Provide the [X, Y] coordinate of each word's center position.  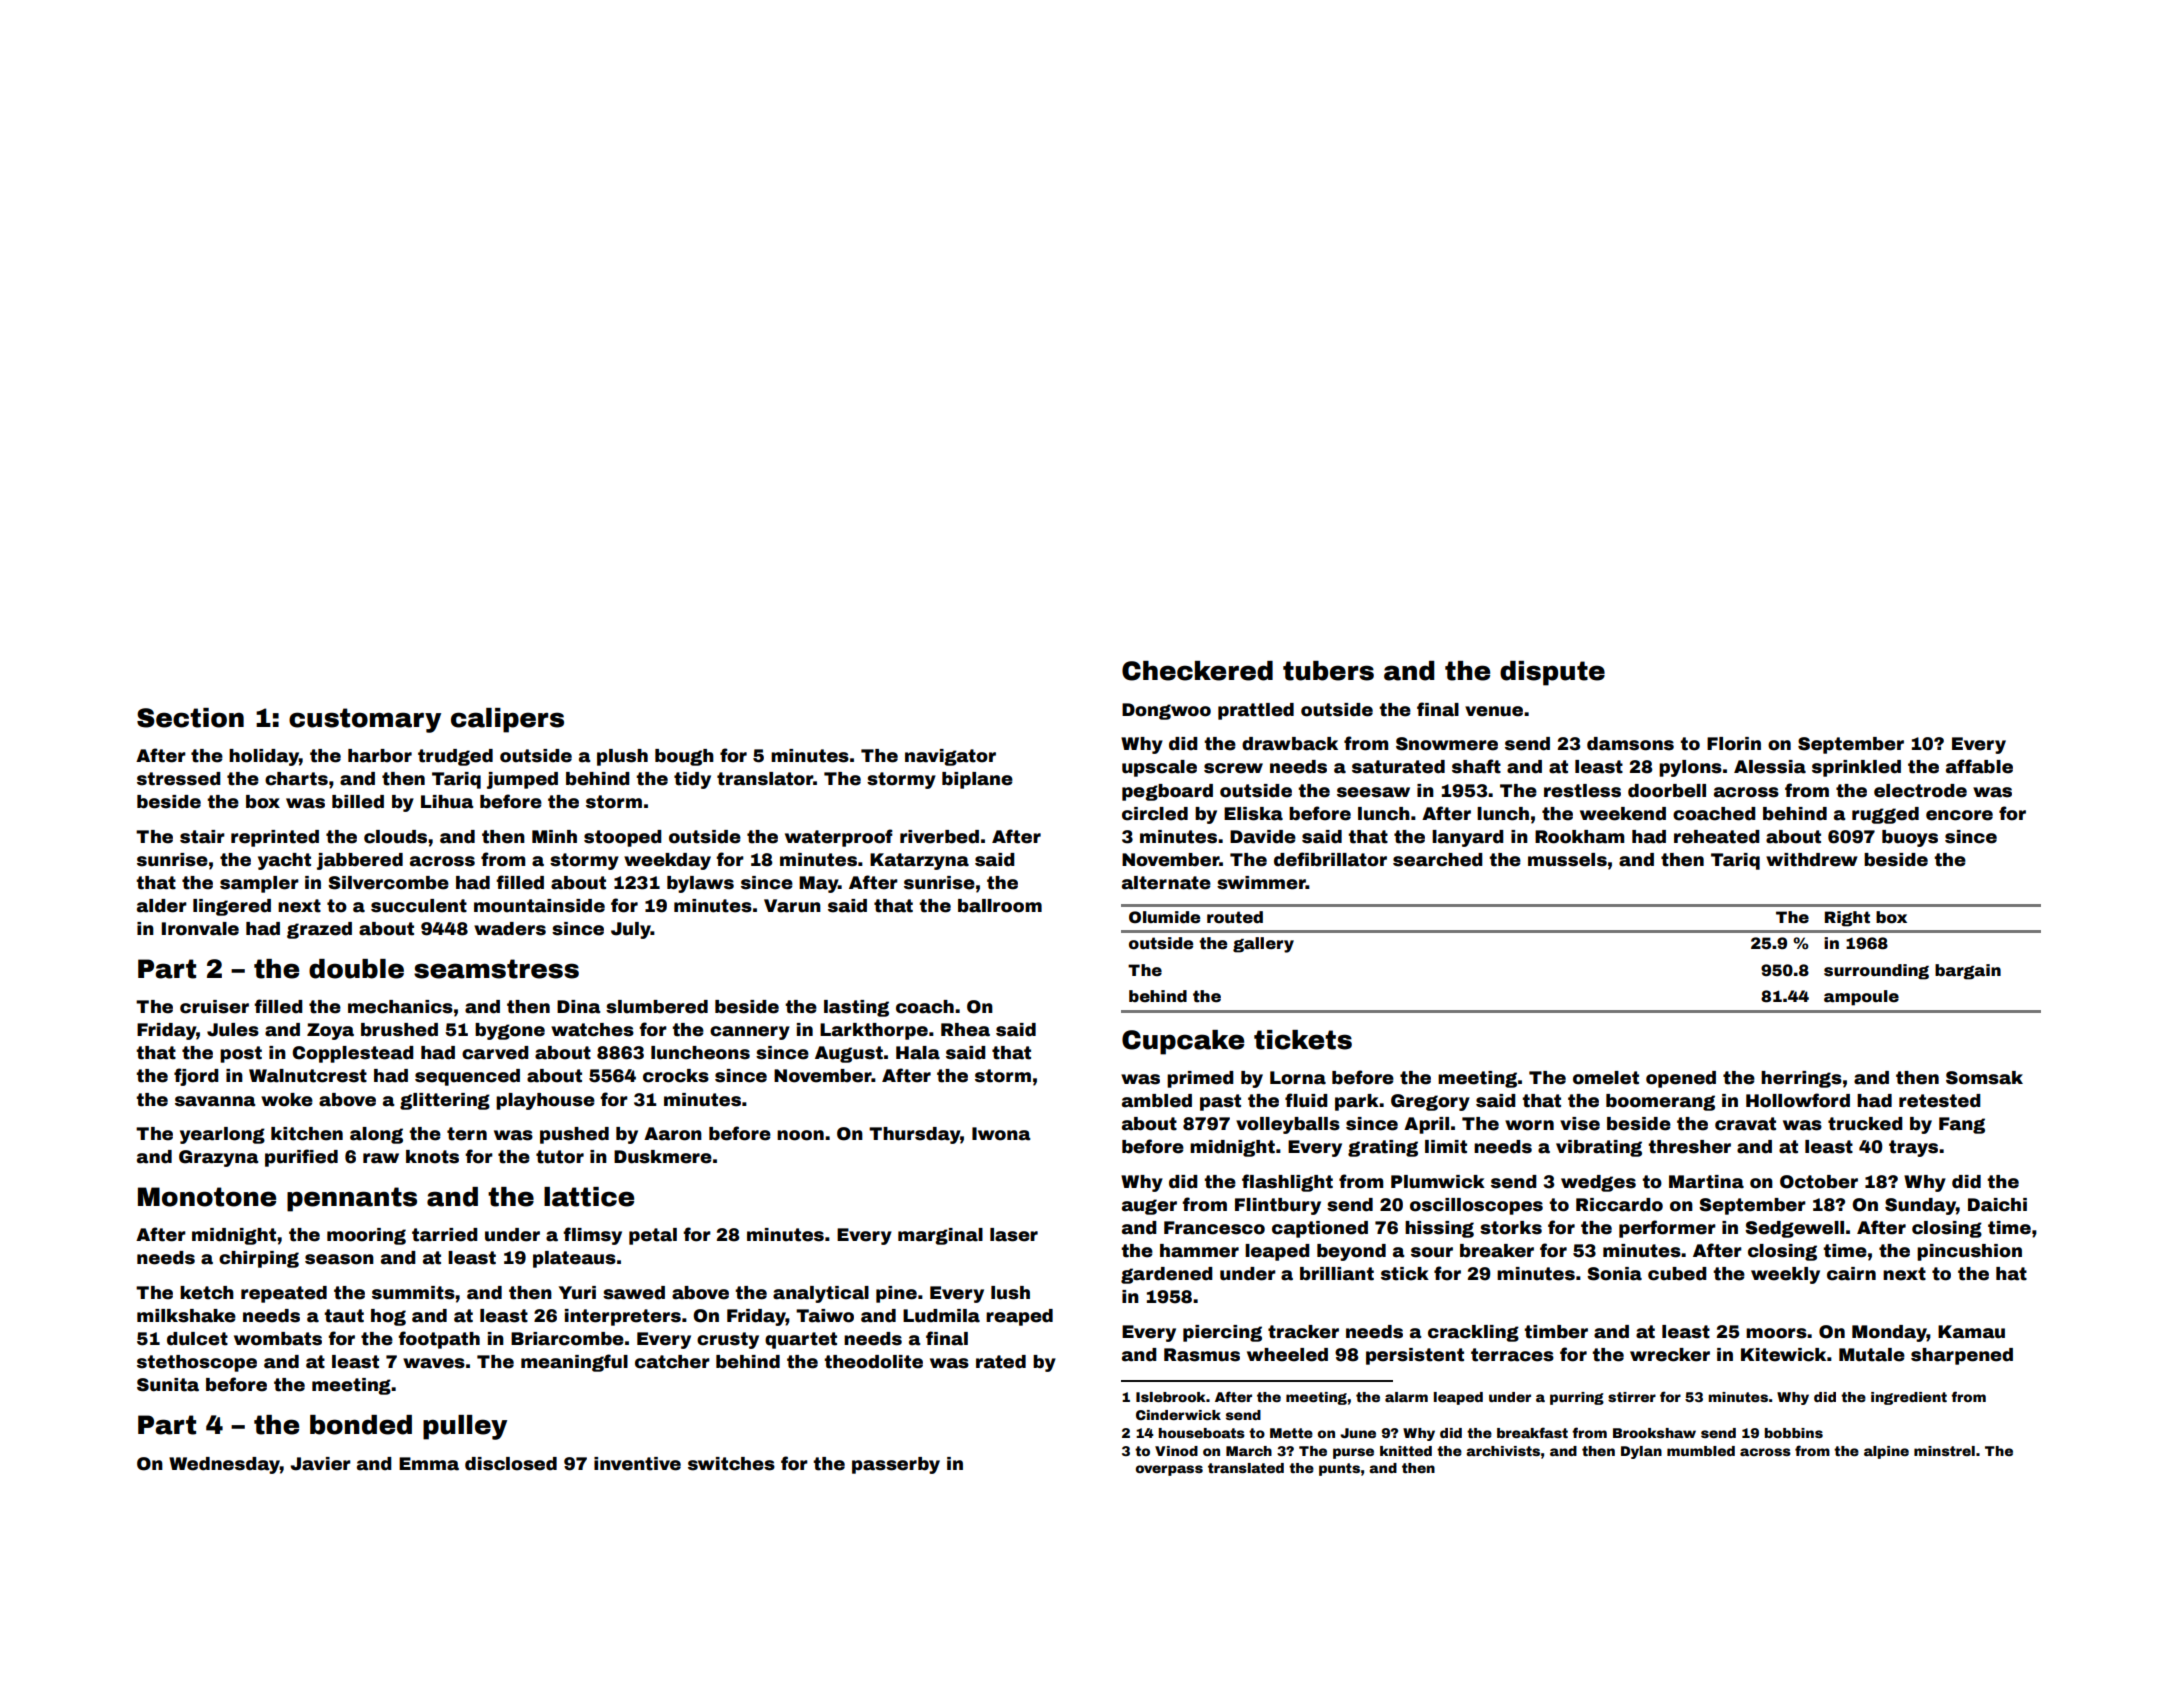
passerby [896, 1465]
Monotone [207, 1197]
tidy [692, 780]
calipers [507, 720]
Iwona [1001, 1134]
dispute [1552, 673]
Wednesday [224, 1465]
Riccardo [1619, 1205]
